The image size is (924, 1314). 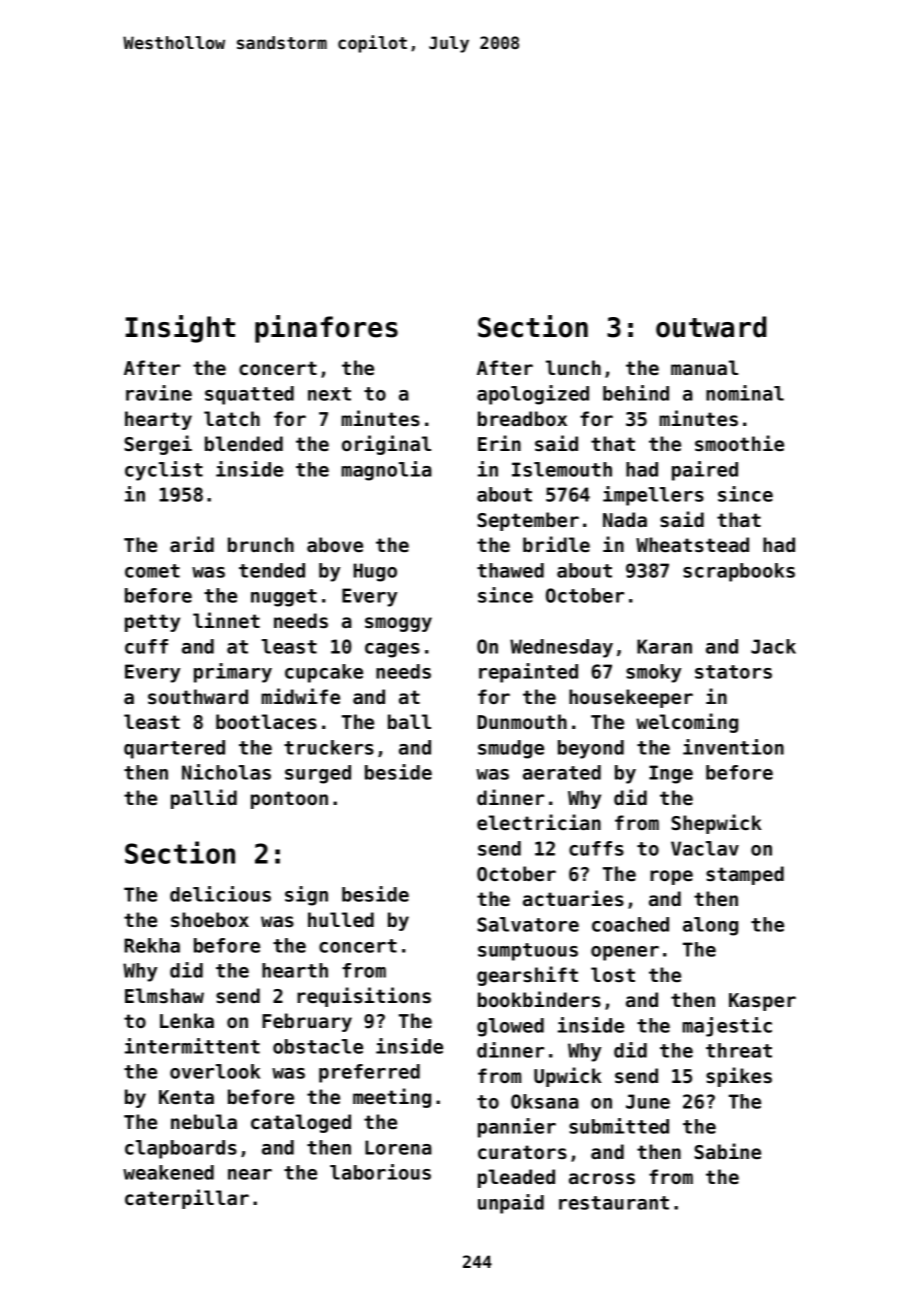 I want to click on behind, so click(x=636, y=393).
